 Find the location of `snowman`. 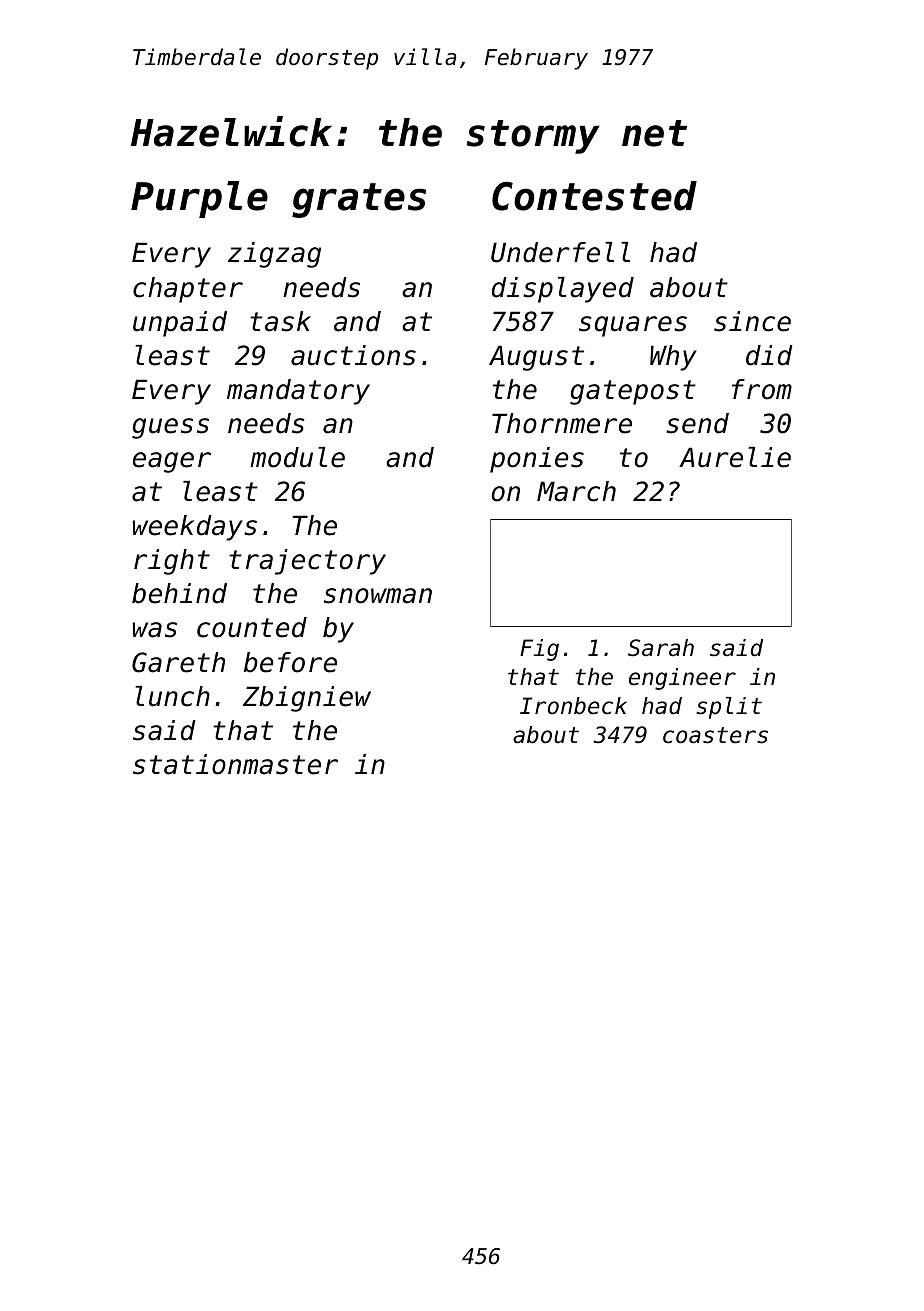

snowman is located at coordinates (378, 596).
